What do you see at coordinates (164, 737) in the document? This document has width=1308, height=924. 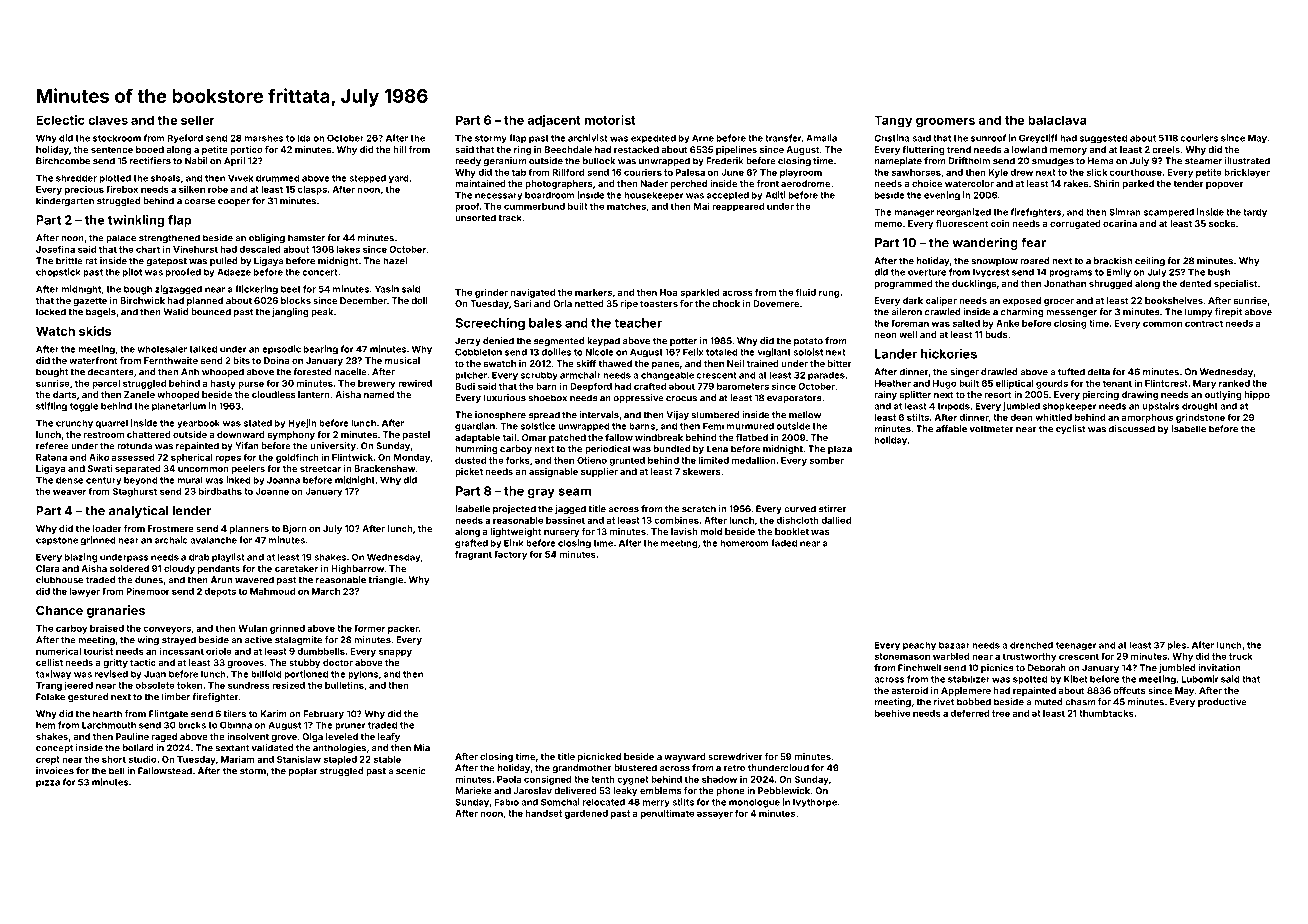 I see `raged` at bounding box center [164, 737].
